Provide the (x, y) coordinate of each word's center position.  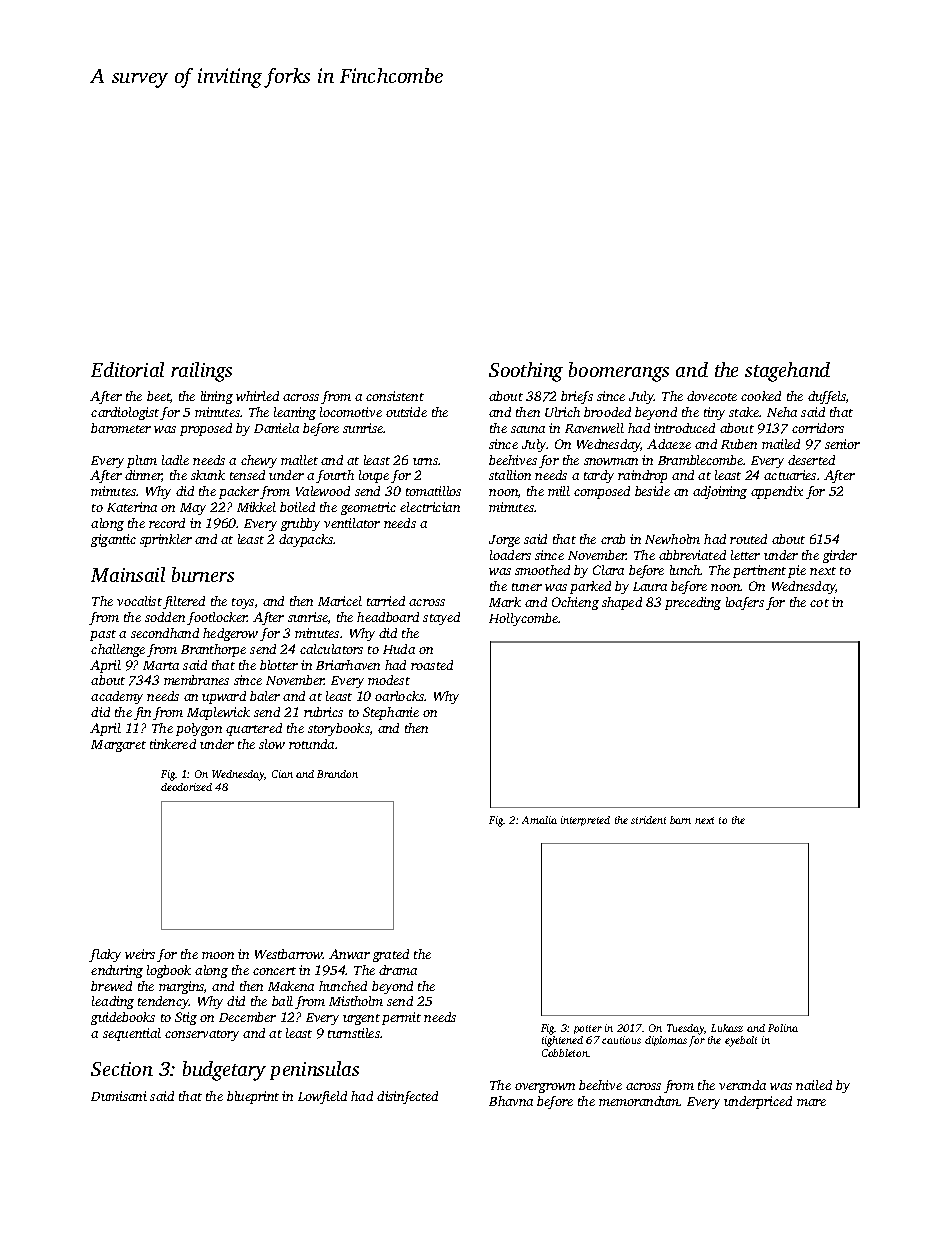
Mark (505, 602)
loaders (510, 555)
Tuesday (686, 1029)
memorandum (639, 1101)
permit (401, 1018)
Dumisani (119, 1096)
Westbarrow (289, 954)
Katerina (132, 507)
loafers (745, 603)
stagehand (787, 372)
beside (652, 491)
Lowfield (322, 1097)
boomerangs (619, 372)
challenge (118, 650)
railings (201, 372)
